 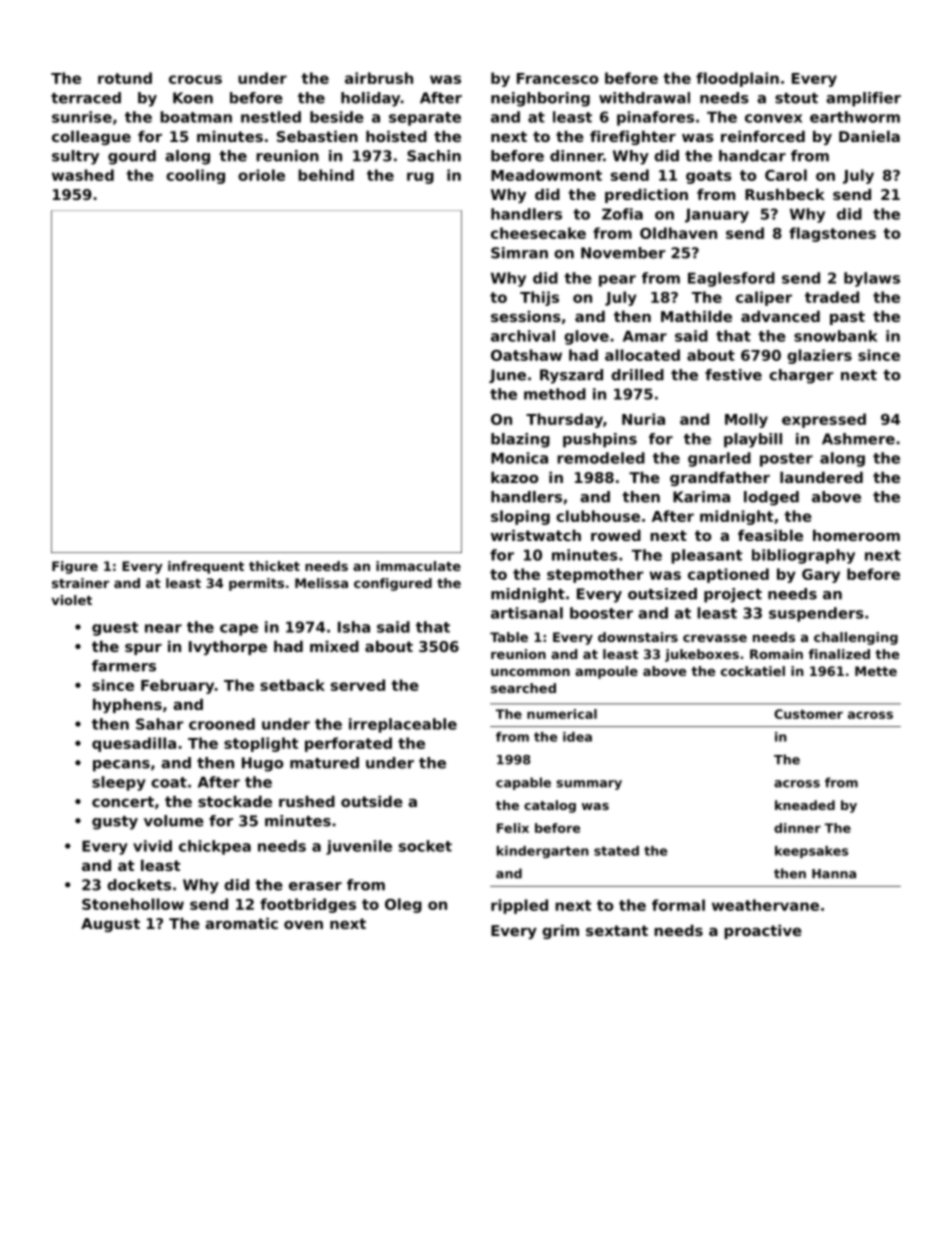 What do you see at coordinates (737, 79) in the document?
I see `floodplain` at bounding box center [737, 79].
